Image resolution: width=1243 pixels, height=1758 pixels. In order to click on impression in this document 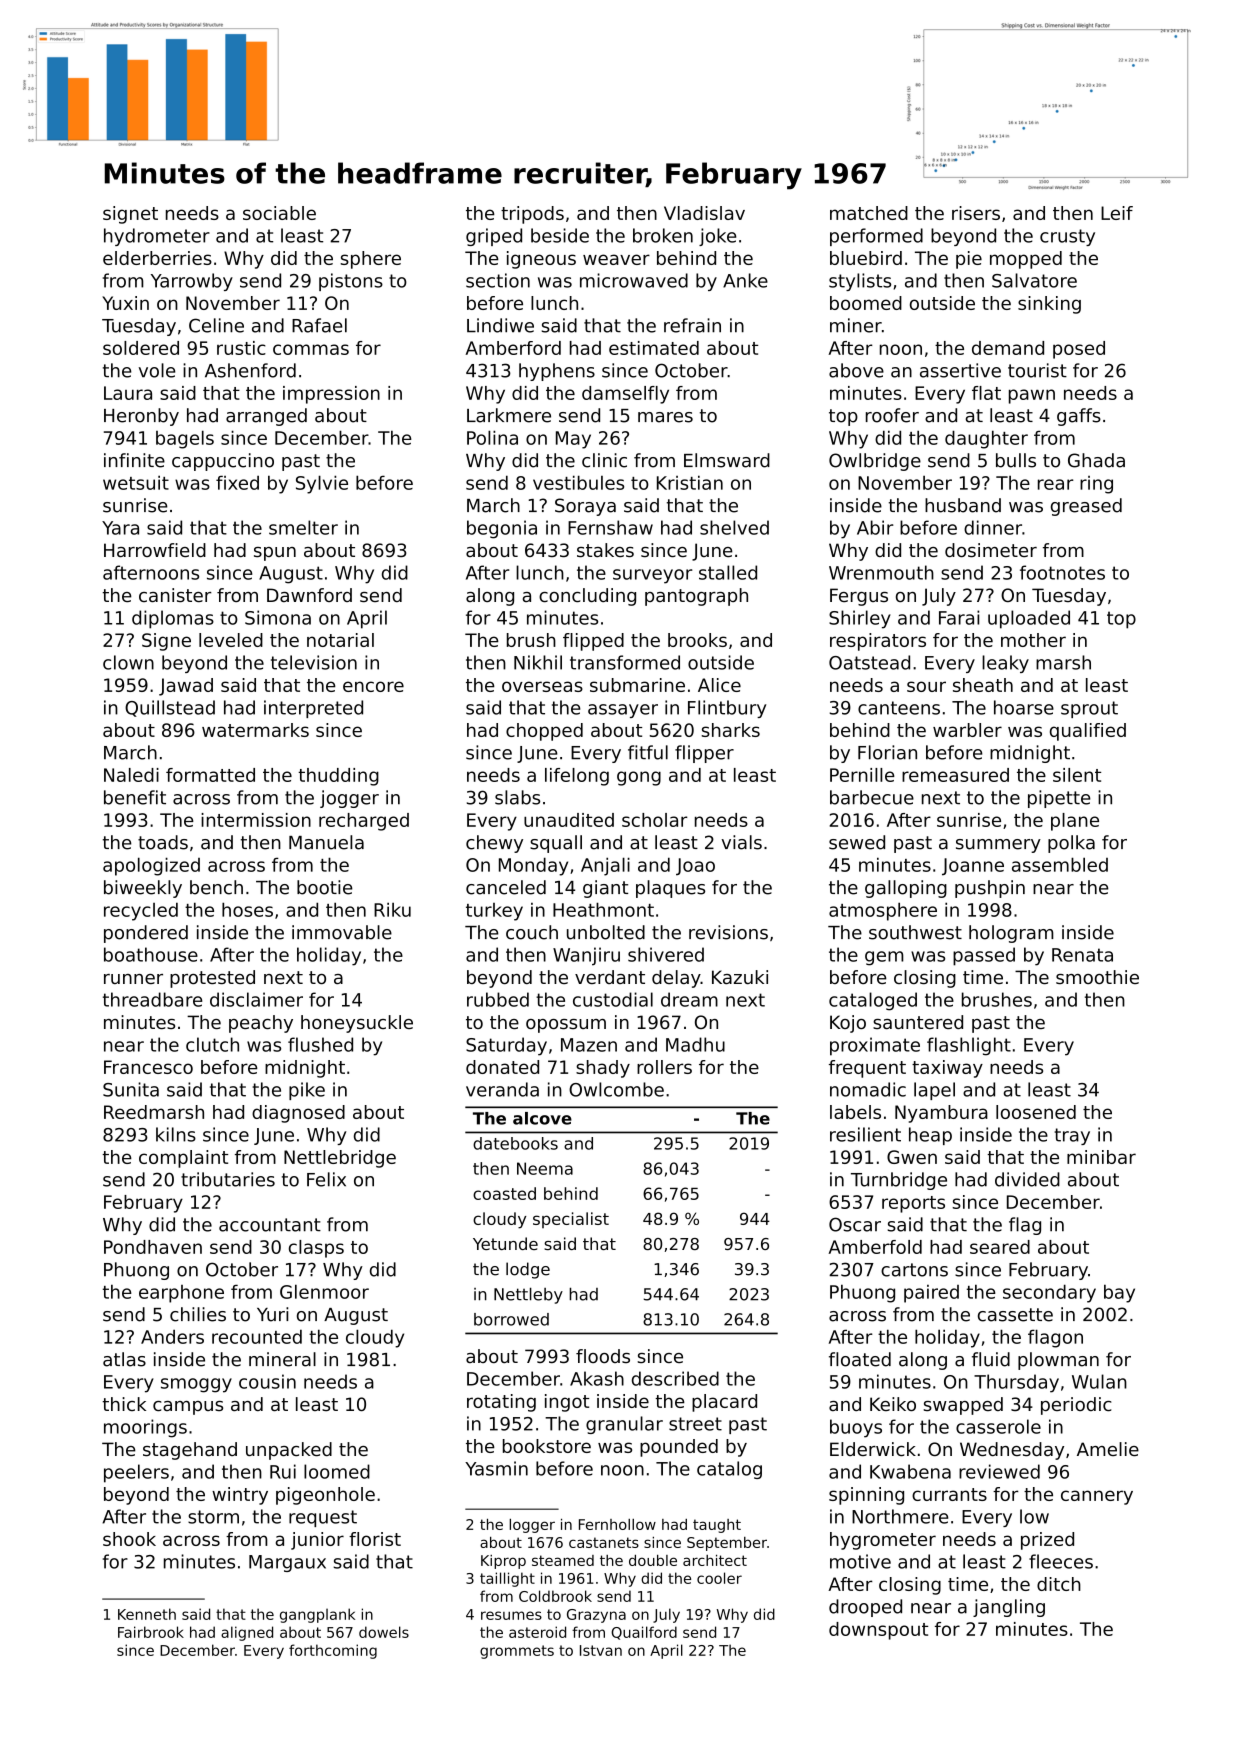, I will do `click(331, 395)`.
